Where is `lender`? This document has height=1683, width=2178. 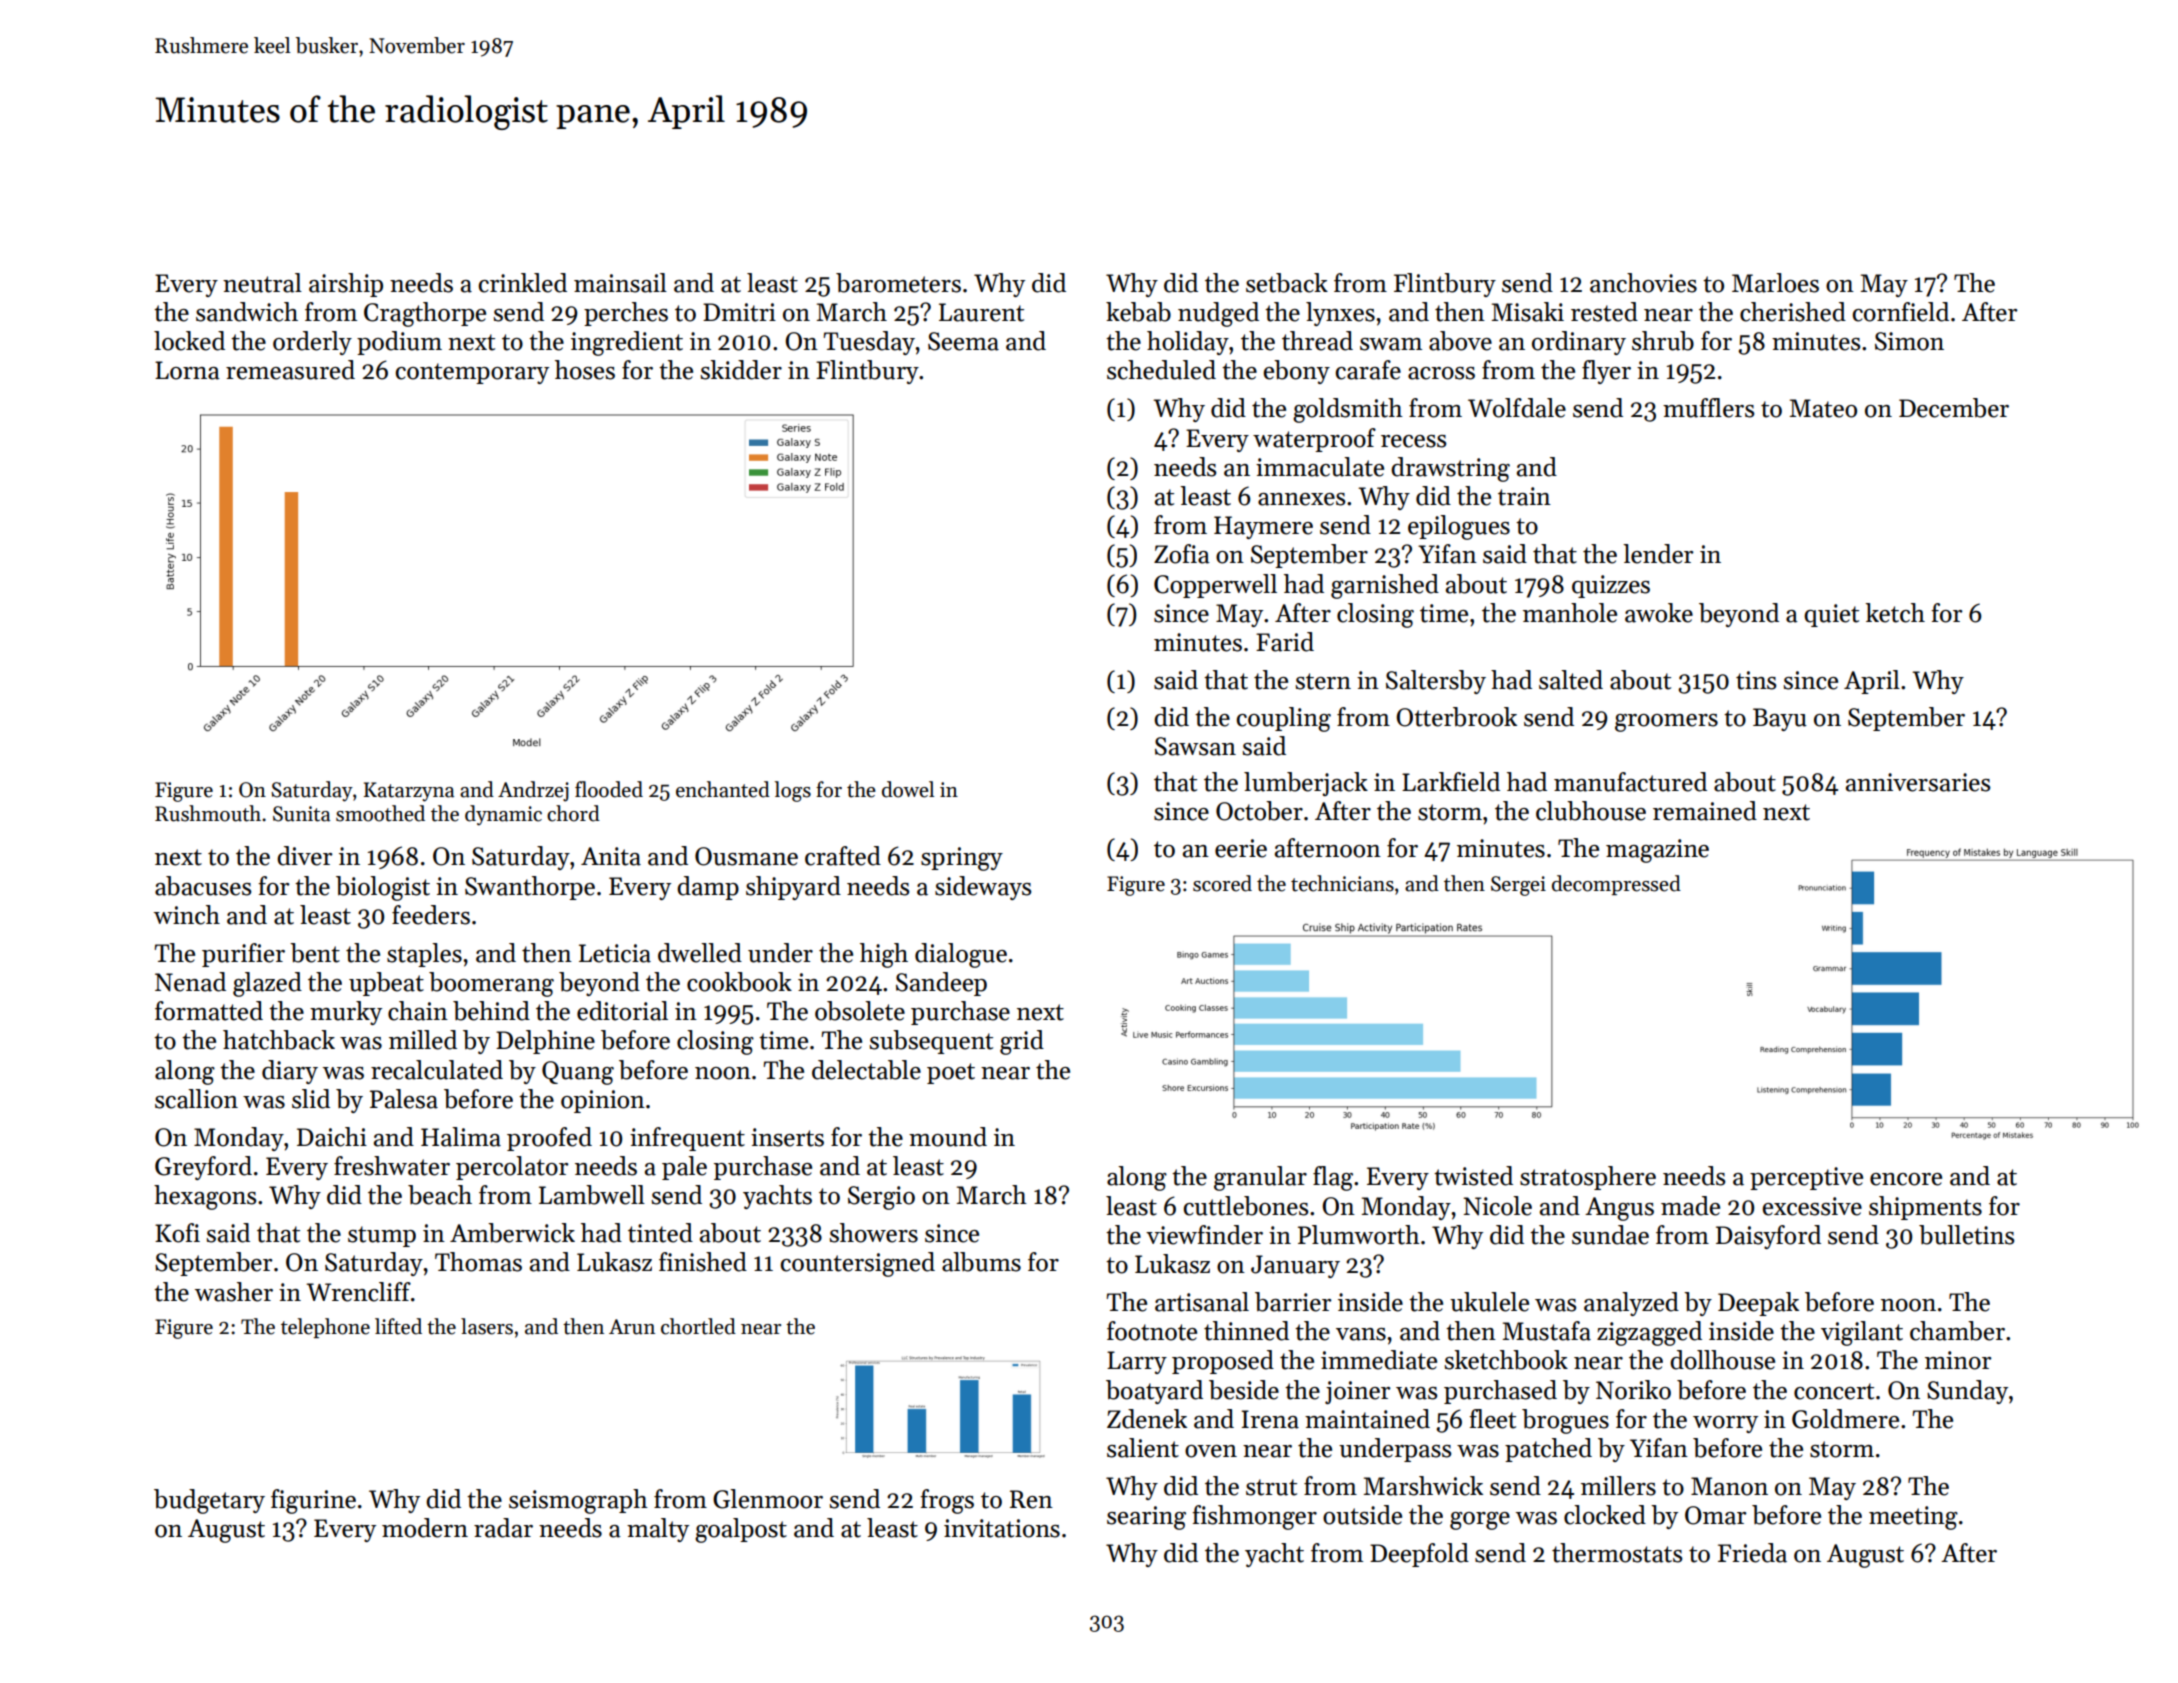
lender is located at coordinates (1658, 554).
